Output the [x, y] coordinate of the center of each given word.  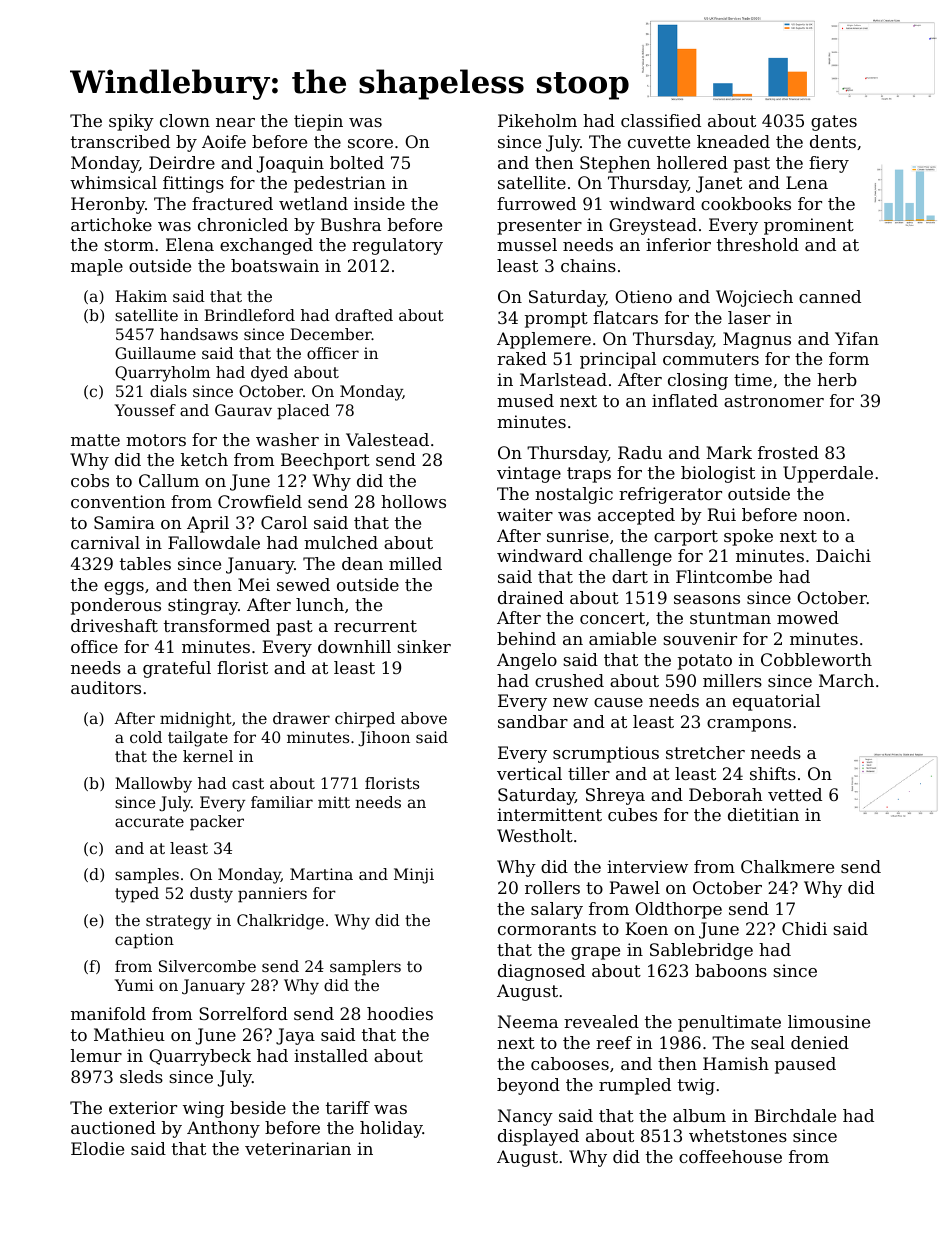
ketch [204, 459]
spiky [131, 122]
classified [661, 120]
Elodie [97, 1148]
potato [705, 662]
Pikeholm [537, 120]
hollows [413, 501]
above [424, 718]
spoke [748, 537]
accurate [149, 821]
